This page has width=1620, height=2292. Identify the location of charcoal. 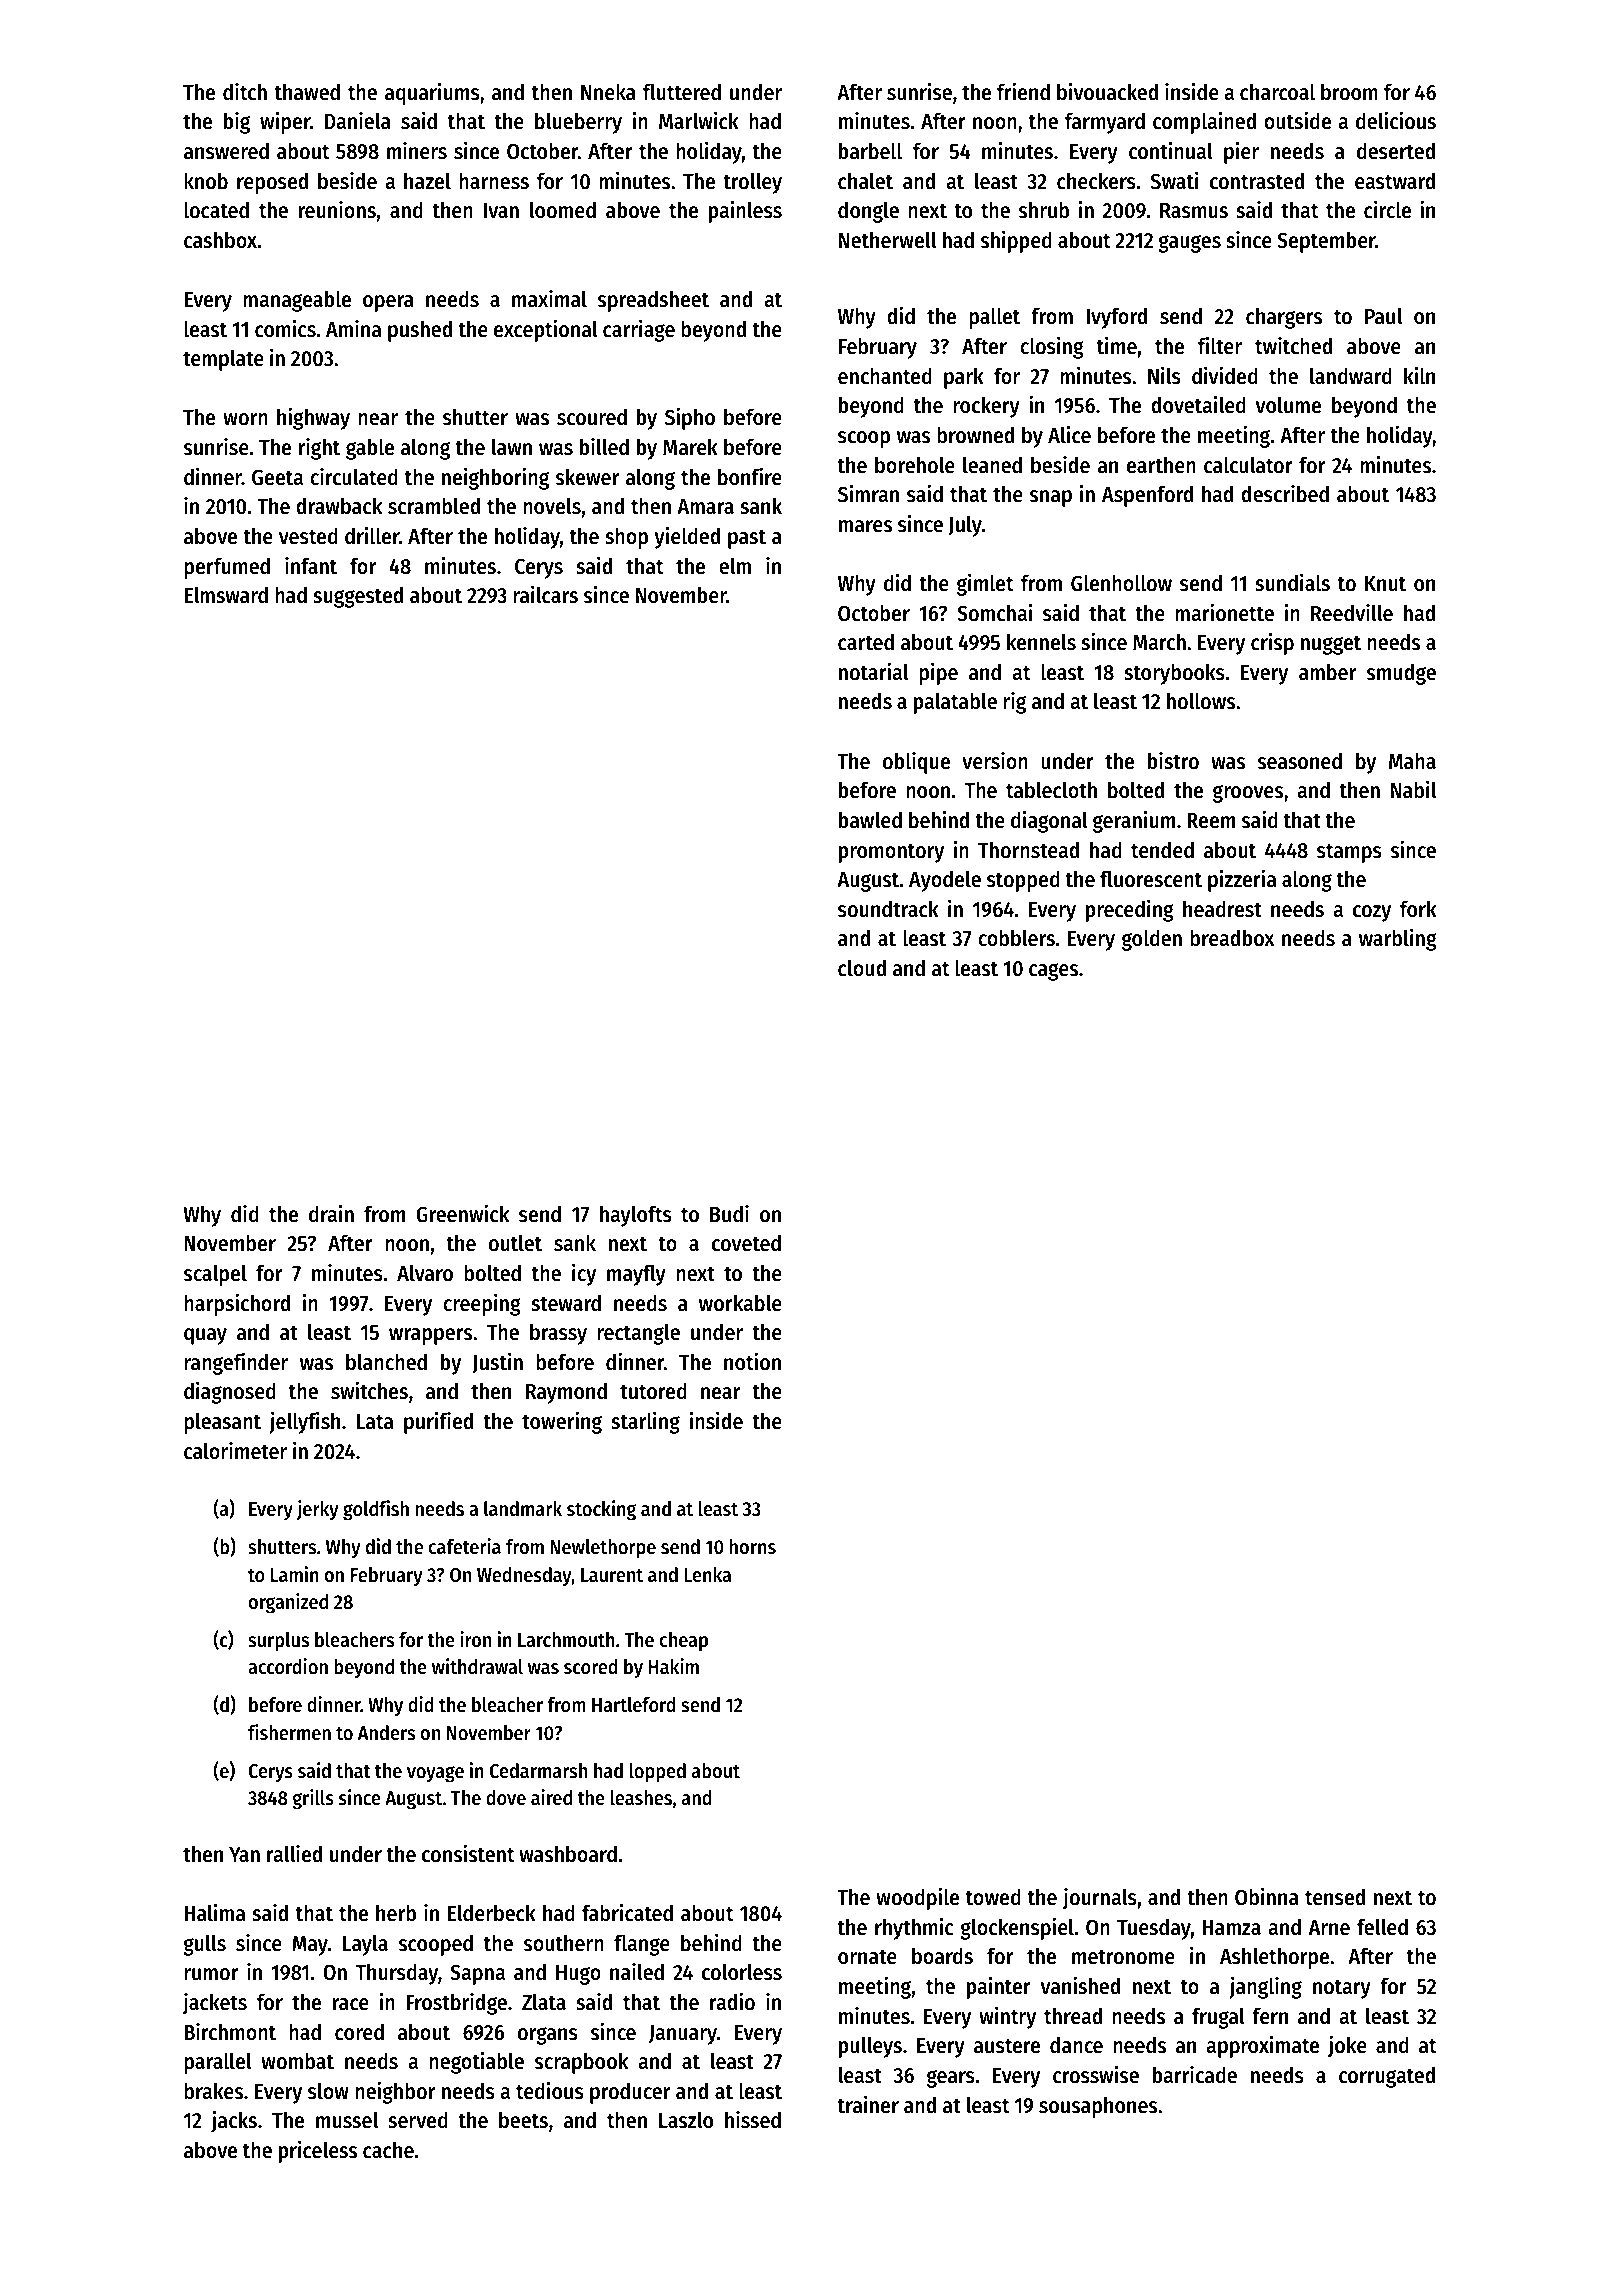
(1277, 92).
